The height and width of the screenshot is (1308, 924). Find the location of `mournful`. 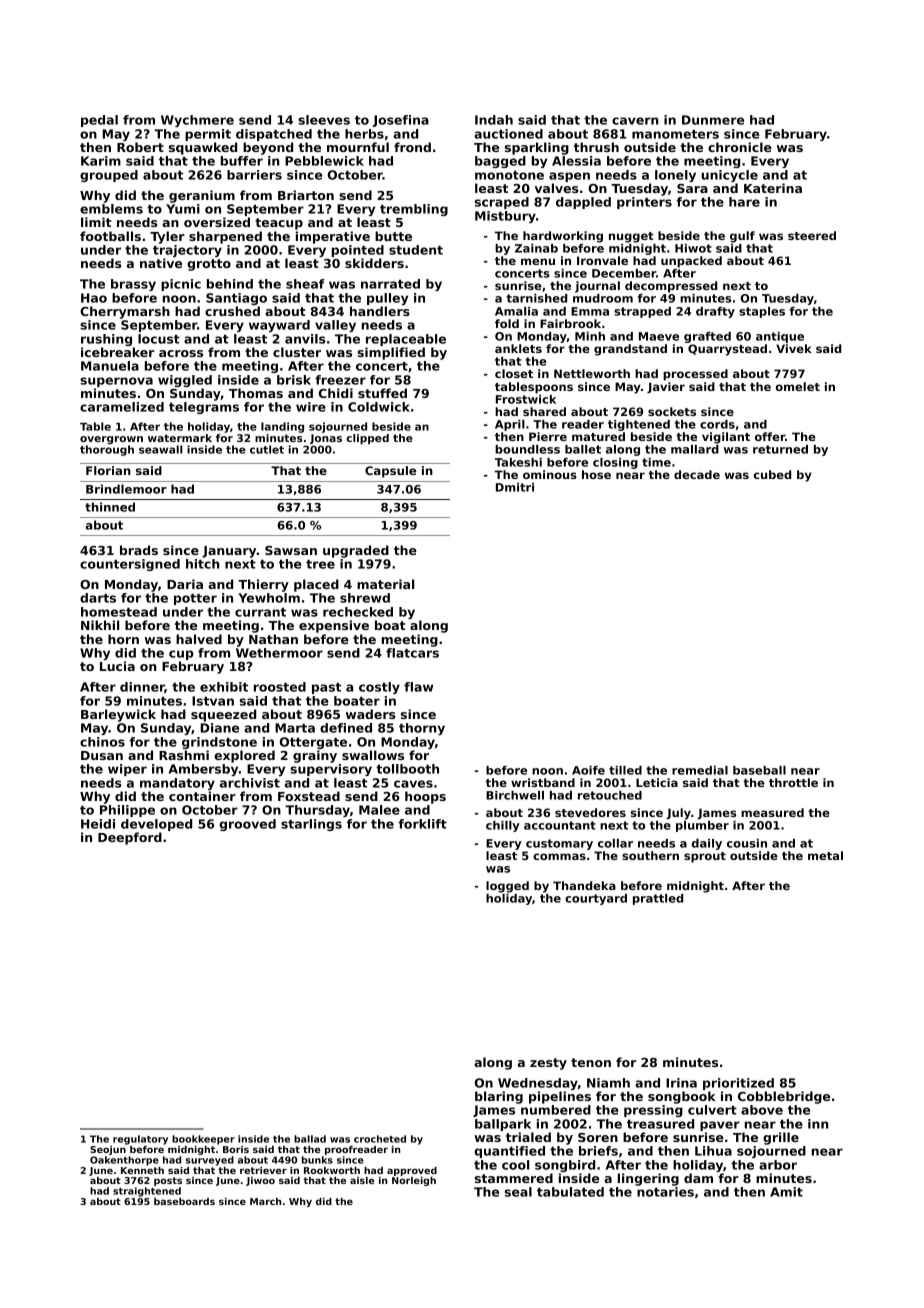

mournful is located at coordinates (358, 147).
